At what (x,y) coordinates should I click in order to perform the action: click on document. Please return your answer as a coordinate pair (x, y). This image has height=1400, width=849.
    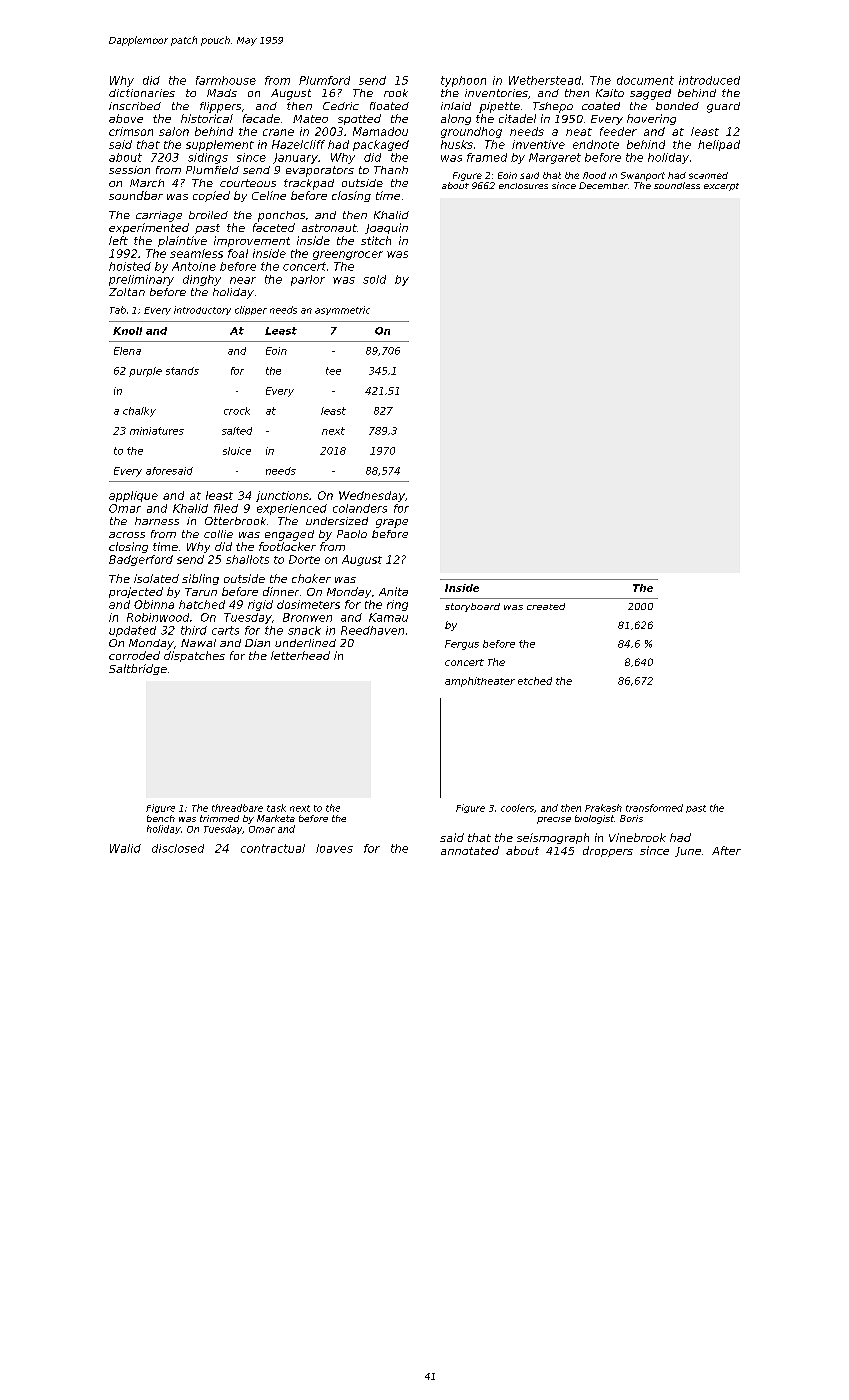
    Looking at the image, I should click on (645, 80).
